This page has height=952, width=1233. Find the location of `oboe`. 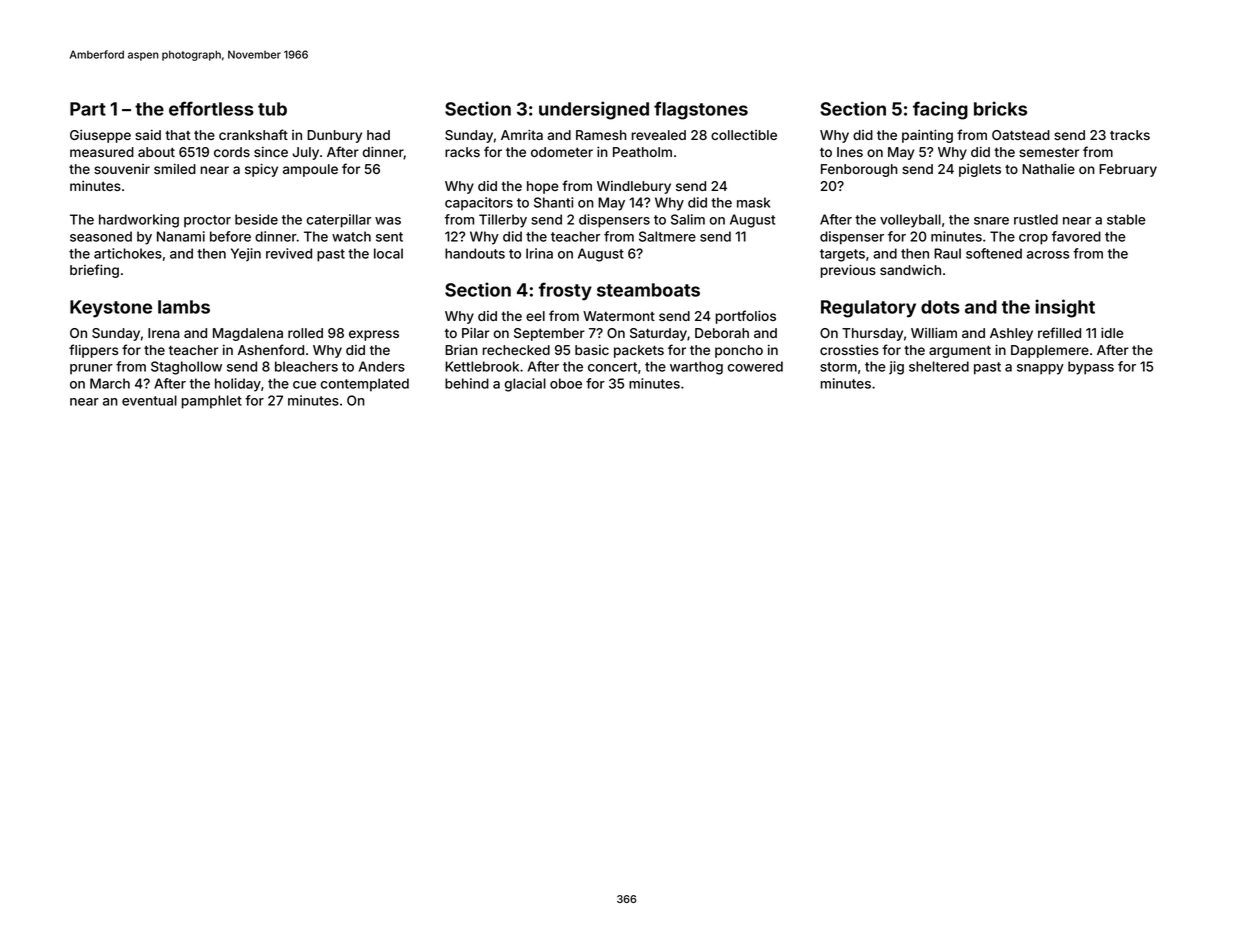

oboe is located at coordinates (566, 383).
